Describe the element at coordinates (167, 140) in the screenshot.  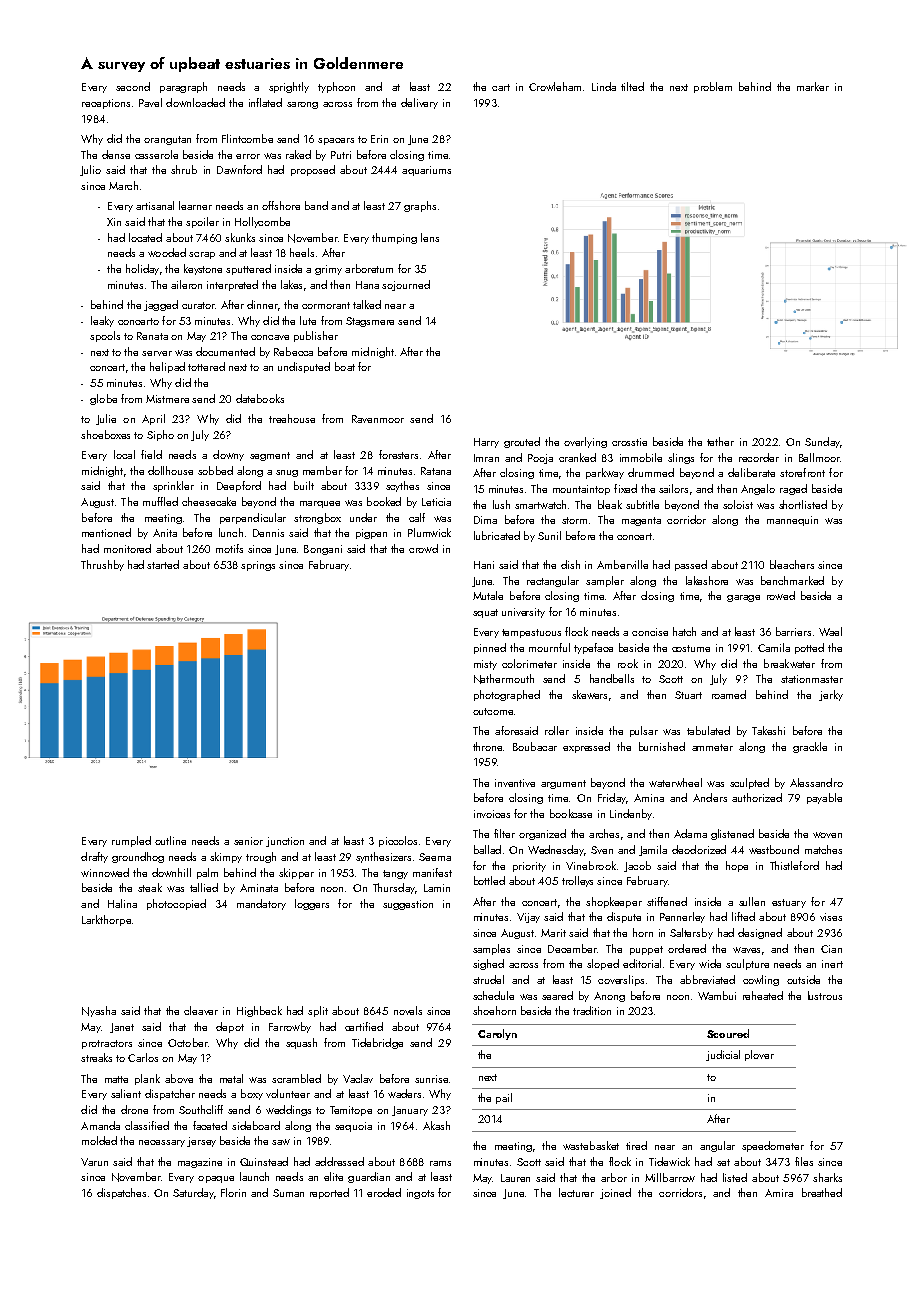
I see `orangutan` at that location.
